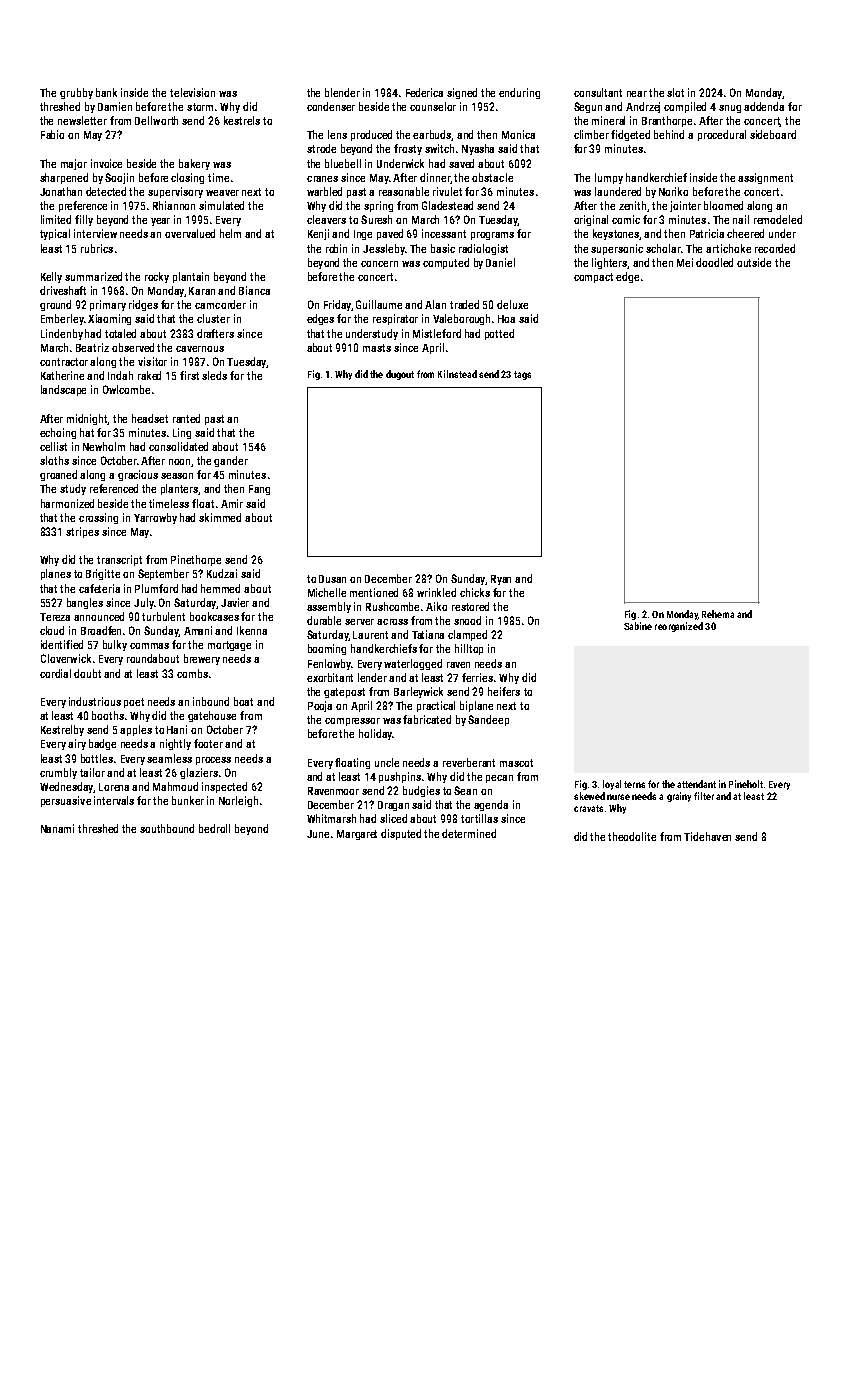  Describe the element at coordinates (149, 646) in the image. I see `commas` at that location.
